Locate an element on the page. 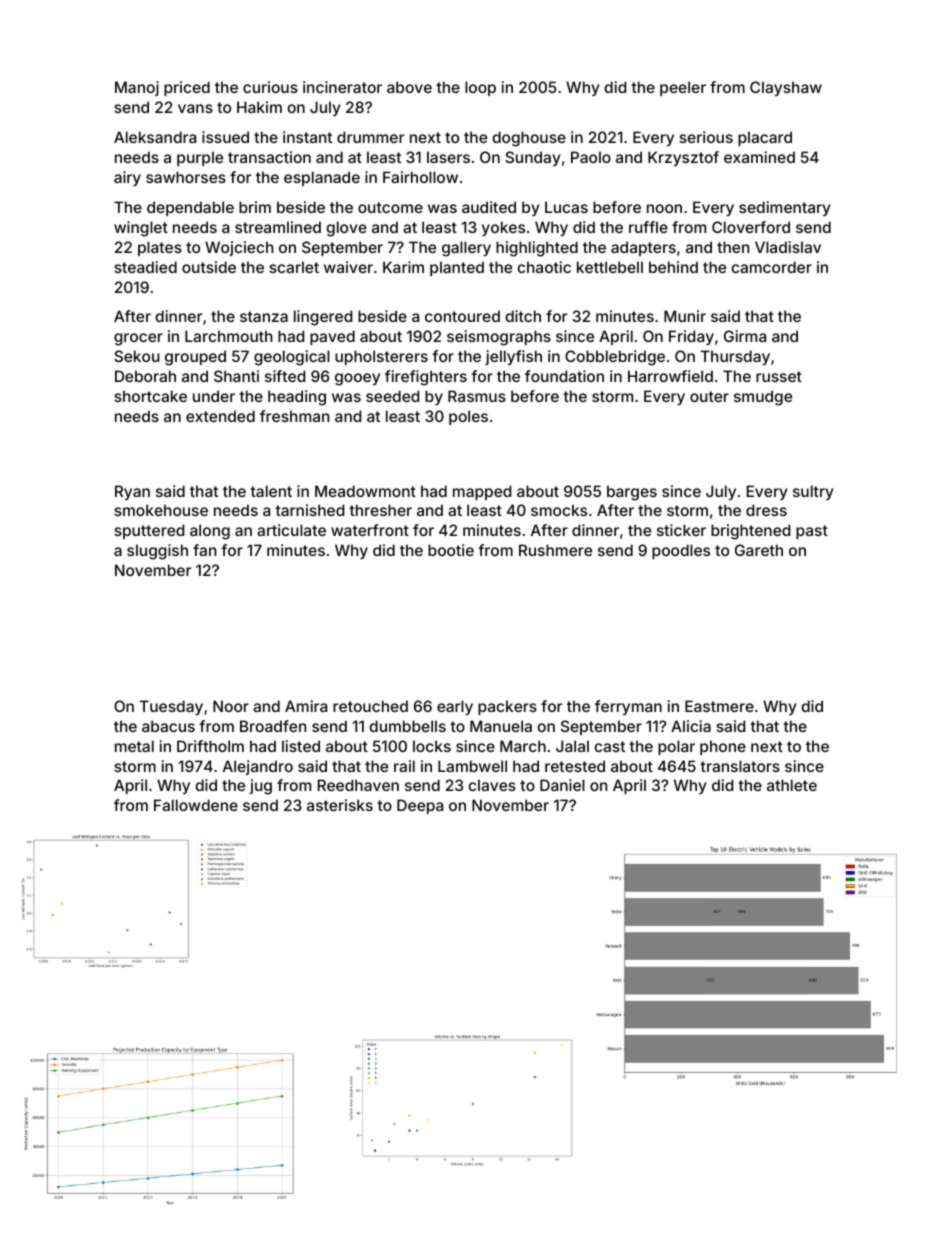 The height and width of the document is (1233, 952). articulate is located at coordinates (291, 530).
